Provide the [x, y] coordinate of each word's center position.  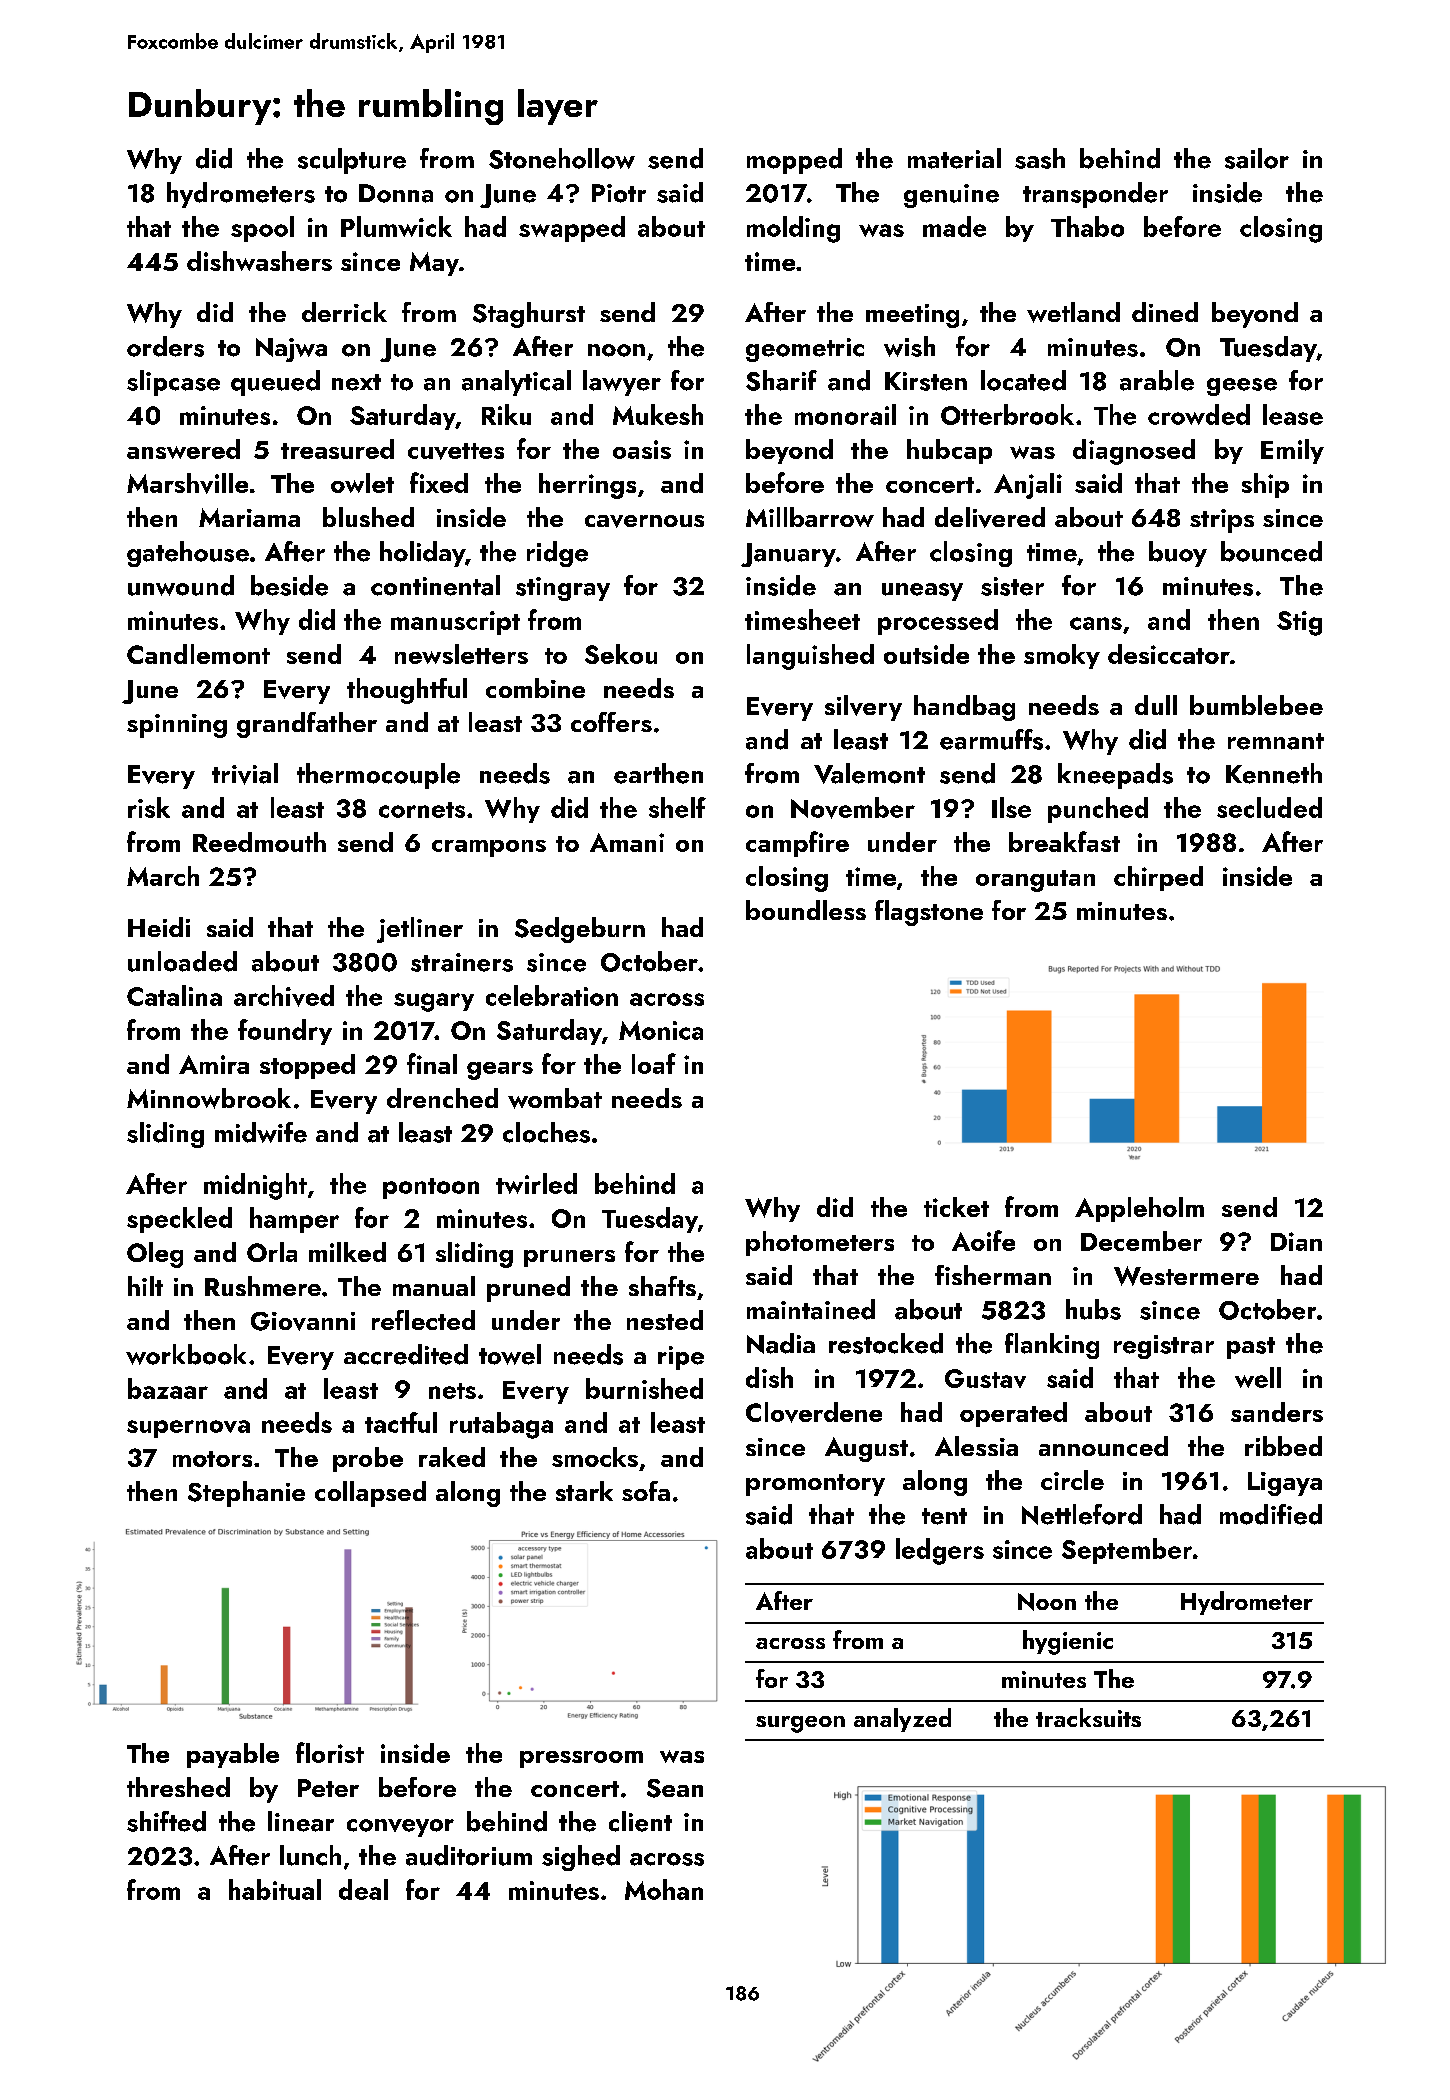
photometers [820, 1243]
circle [1072, 1480]
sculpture [352, 161]
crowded [1199, 414]
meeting [912, 316]
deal [363, 1889]
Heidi [159, 927]
